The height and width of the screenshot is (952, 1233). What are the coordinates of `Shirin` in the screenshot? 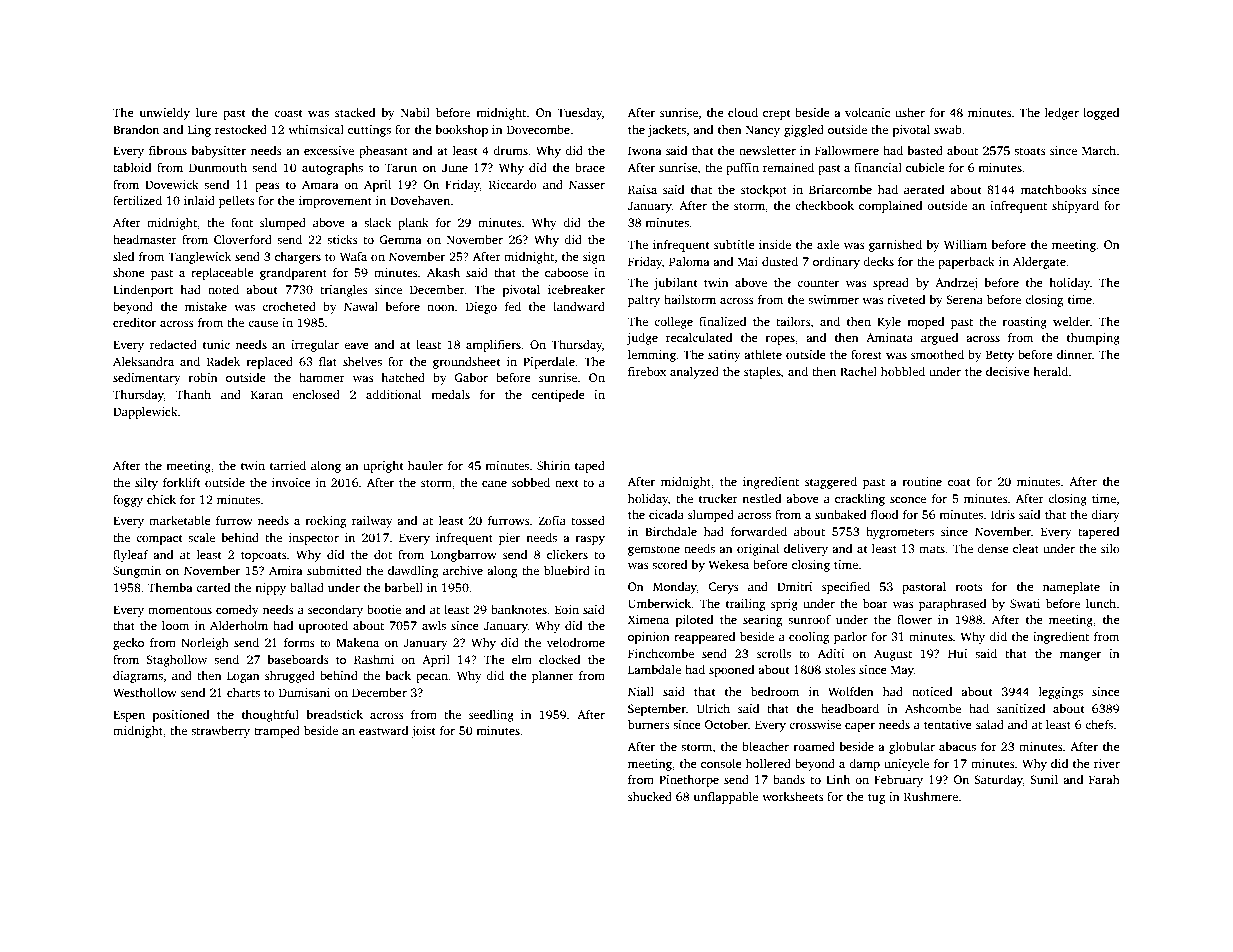 It's located at (553, 465).
